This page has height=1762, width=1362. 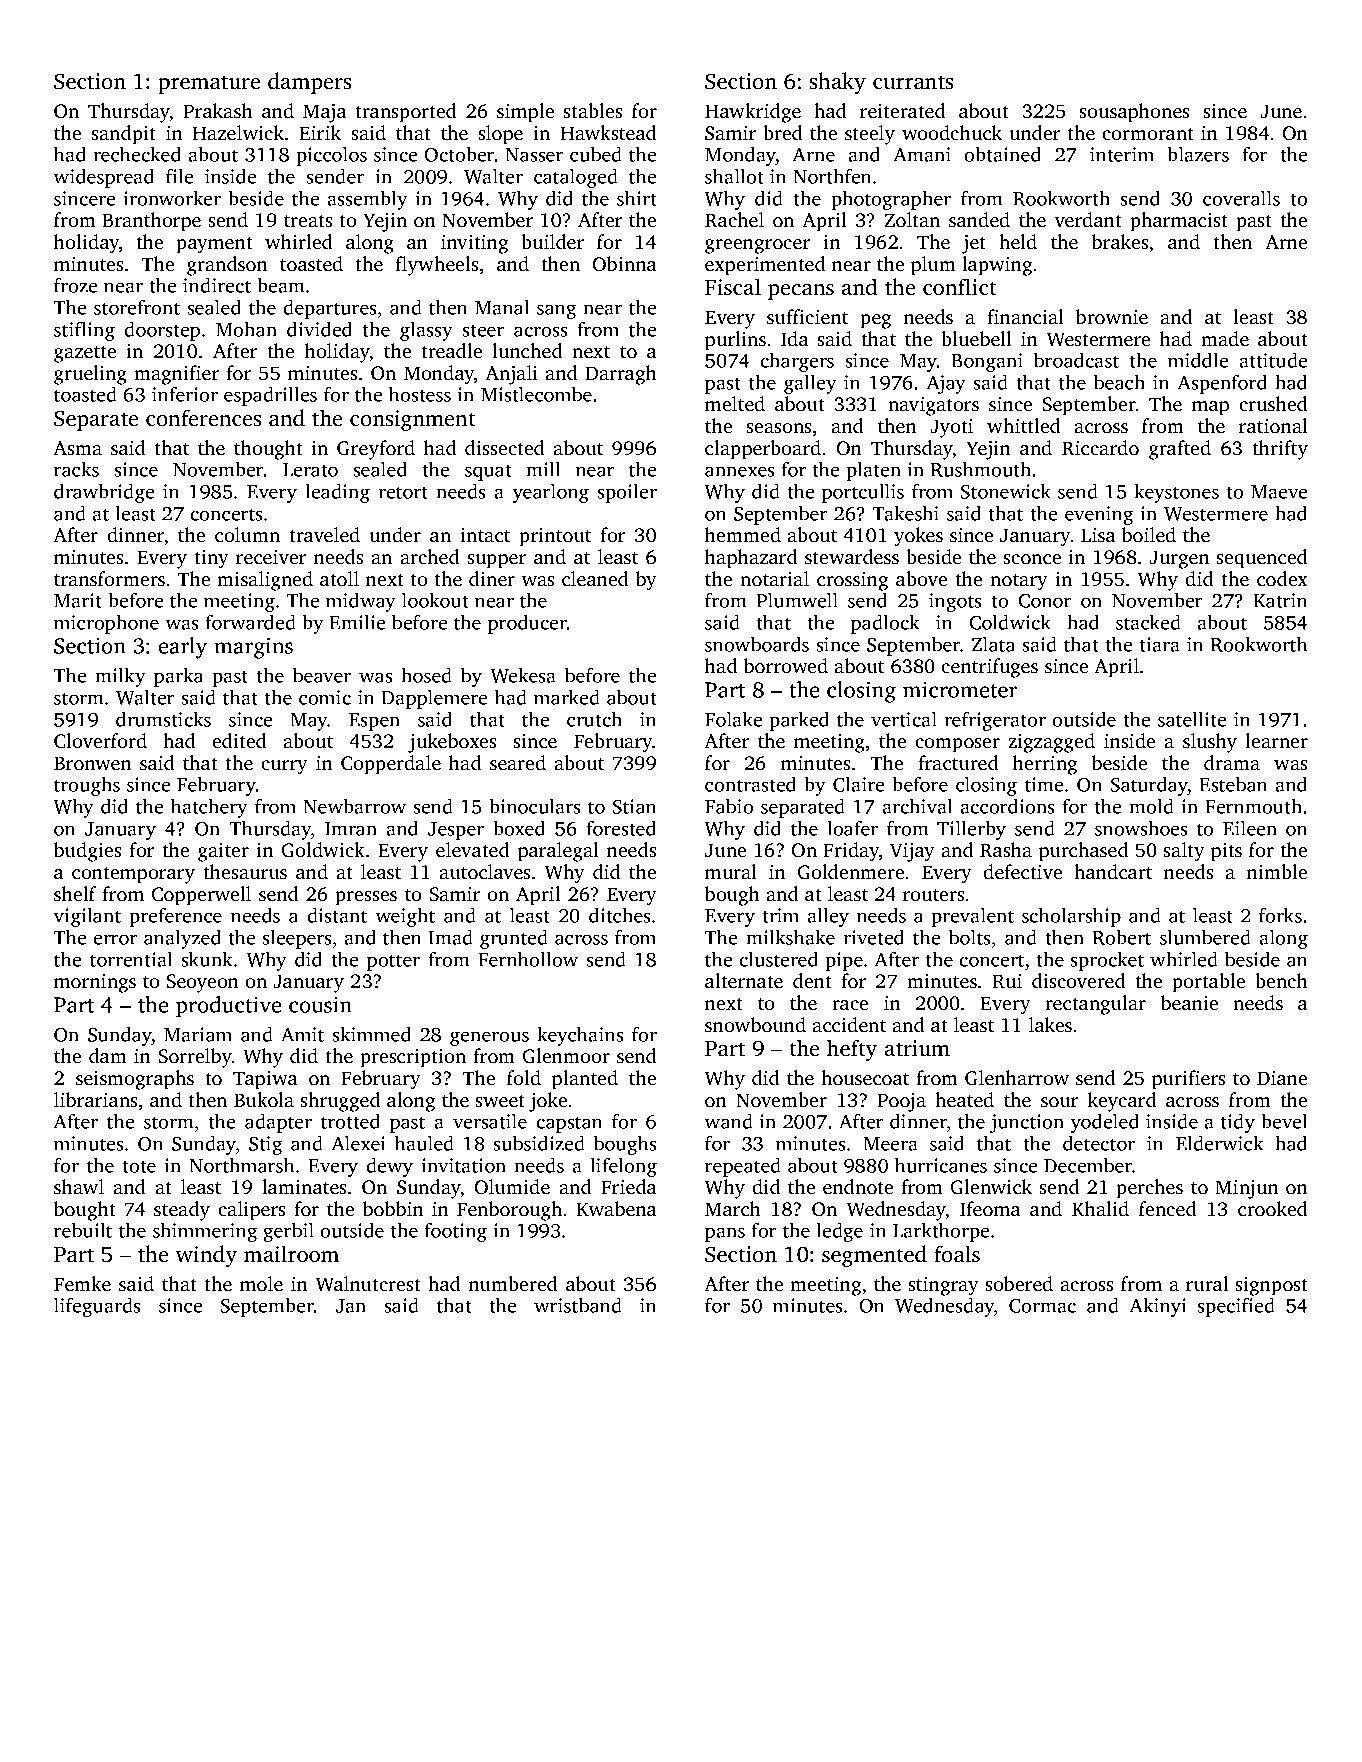 I want to click on lapwing, so click(x=997, y=266).
